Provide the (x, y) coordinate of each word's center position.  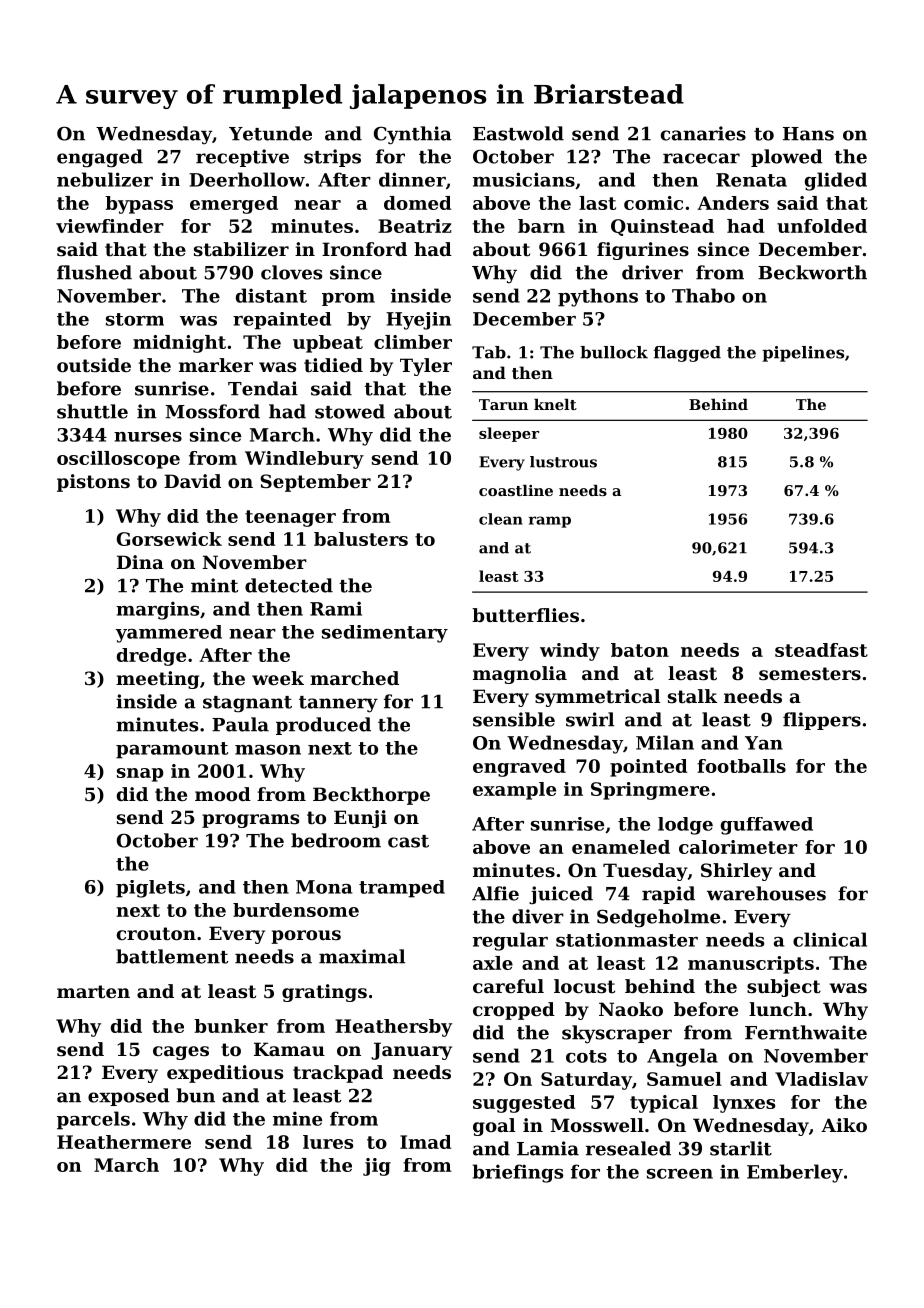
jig (377, 1167)
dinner (412, 179)
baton (640, 650)
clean (501, 519)
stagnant (247, 704)
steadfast (821, 650)
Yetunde (270, 133)
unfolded (822, 226)
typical (664, 1104)
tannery (338, 704)
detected (289, 585)
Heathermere (124, 1142)
